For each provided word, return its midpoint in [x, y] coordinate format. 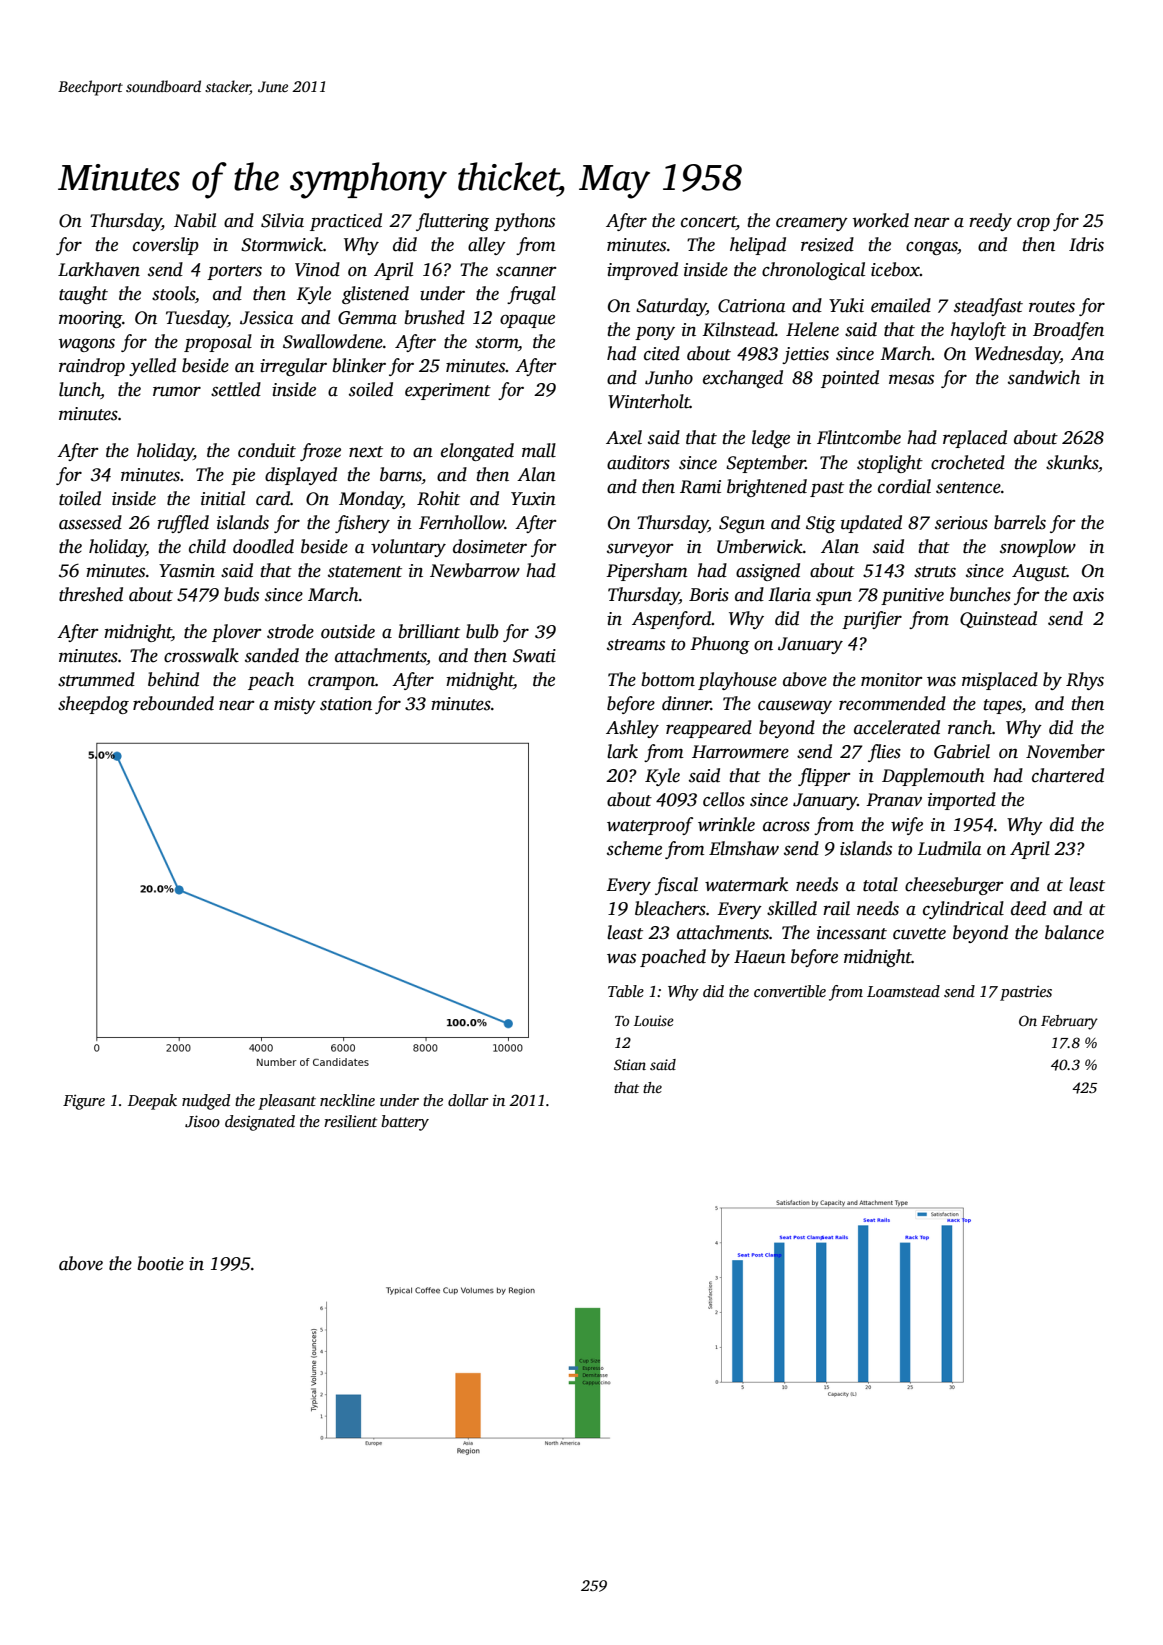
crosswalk [201, 655]
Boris [709, 595]
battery [405, 1123]
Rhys [1085, 681]
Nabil [195, 220]
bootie [160, 1263]
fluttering [452, 222]
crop [1033, 224]
